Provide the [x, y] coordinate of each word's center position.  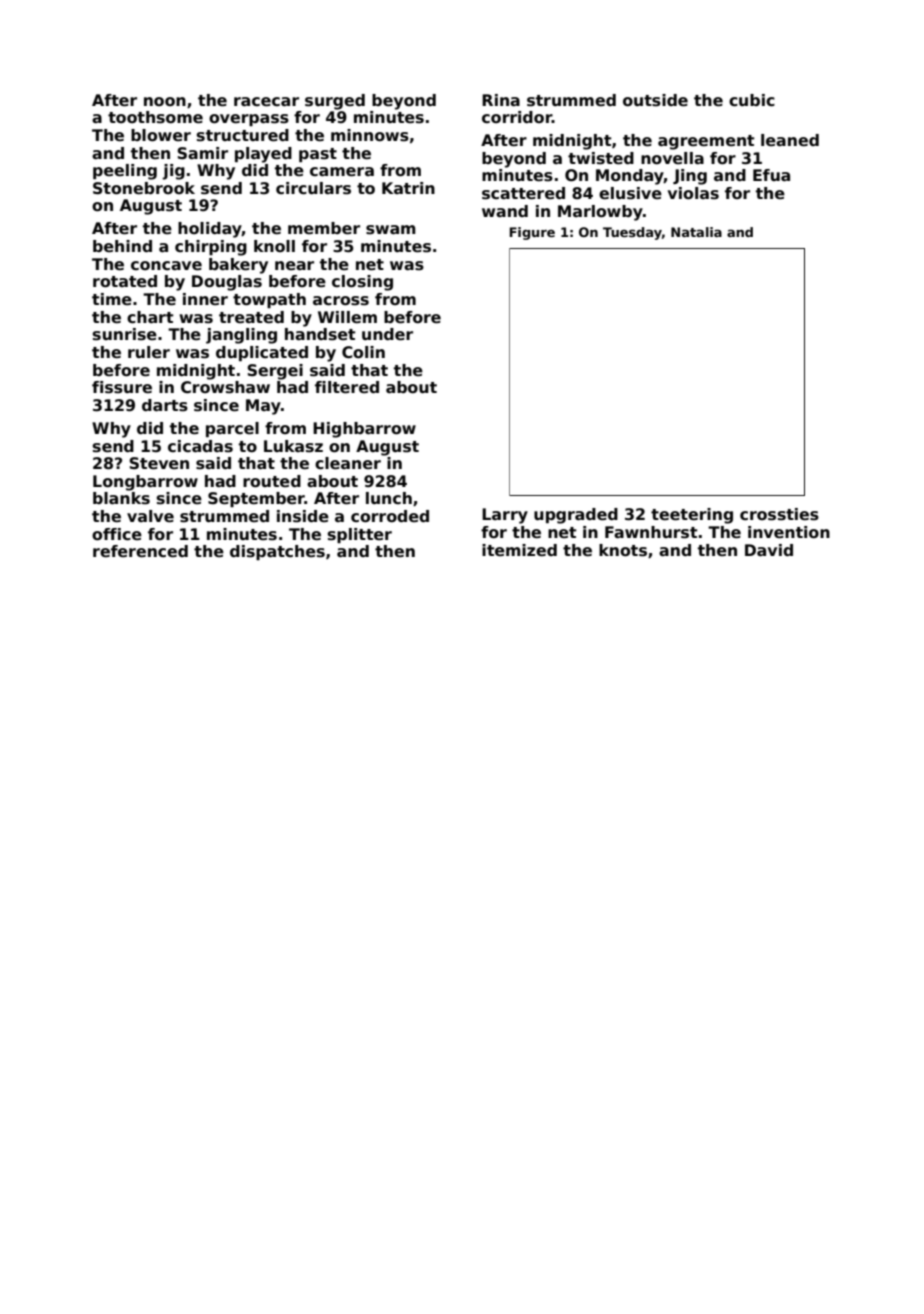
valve [150, 516]
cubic [752, 100]
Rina [501, 100]
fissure [122, 387]
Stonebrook [144, 188]
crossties [779, 514]
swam [391, 230]
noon [165, 101]
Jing [690, 177]
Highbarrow [364, 430]
